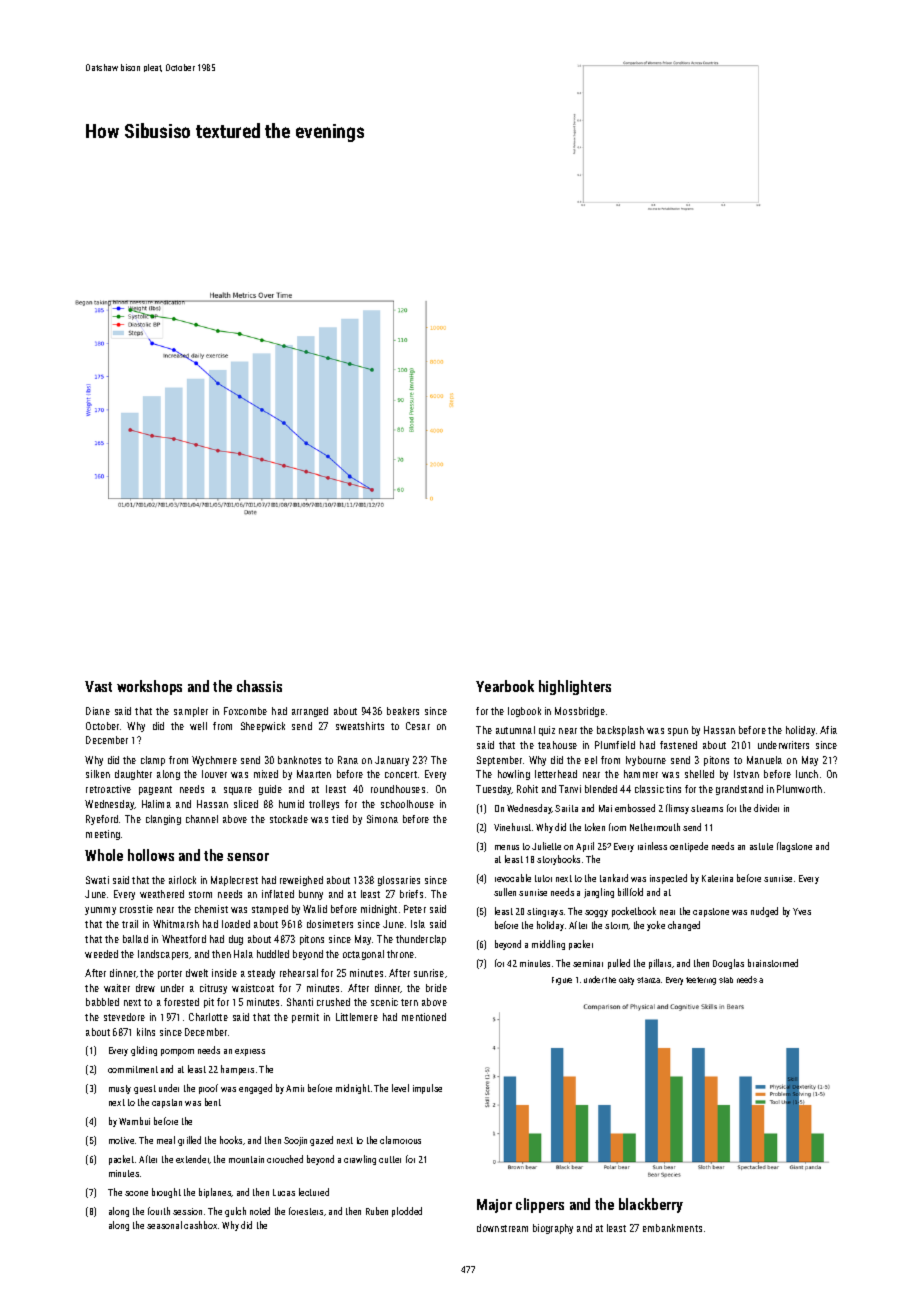 The image size is (924, 1308). I want to click on autumnal, so click(515, 730).
